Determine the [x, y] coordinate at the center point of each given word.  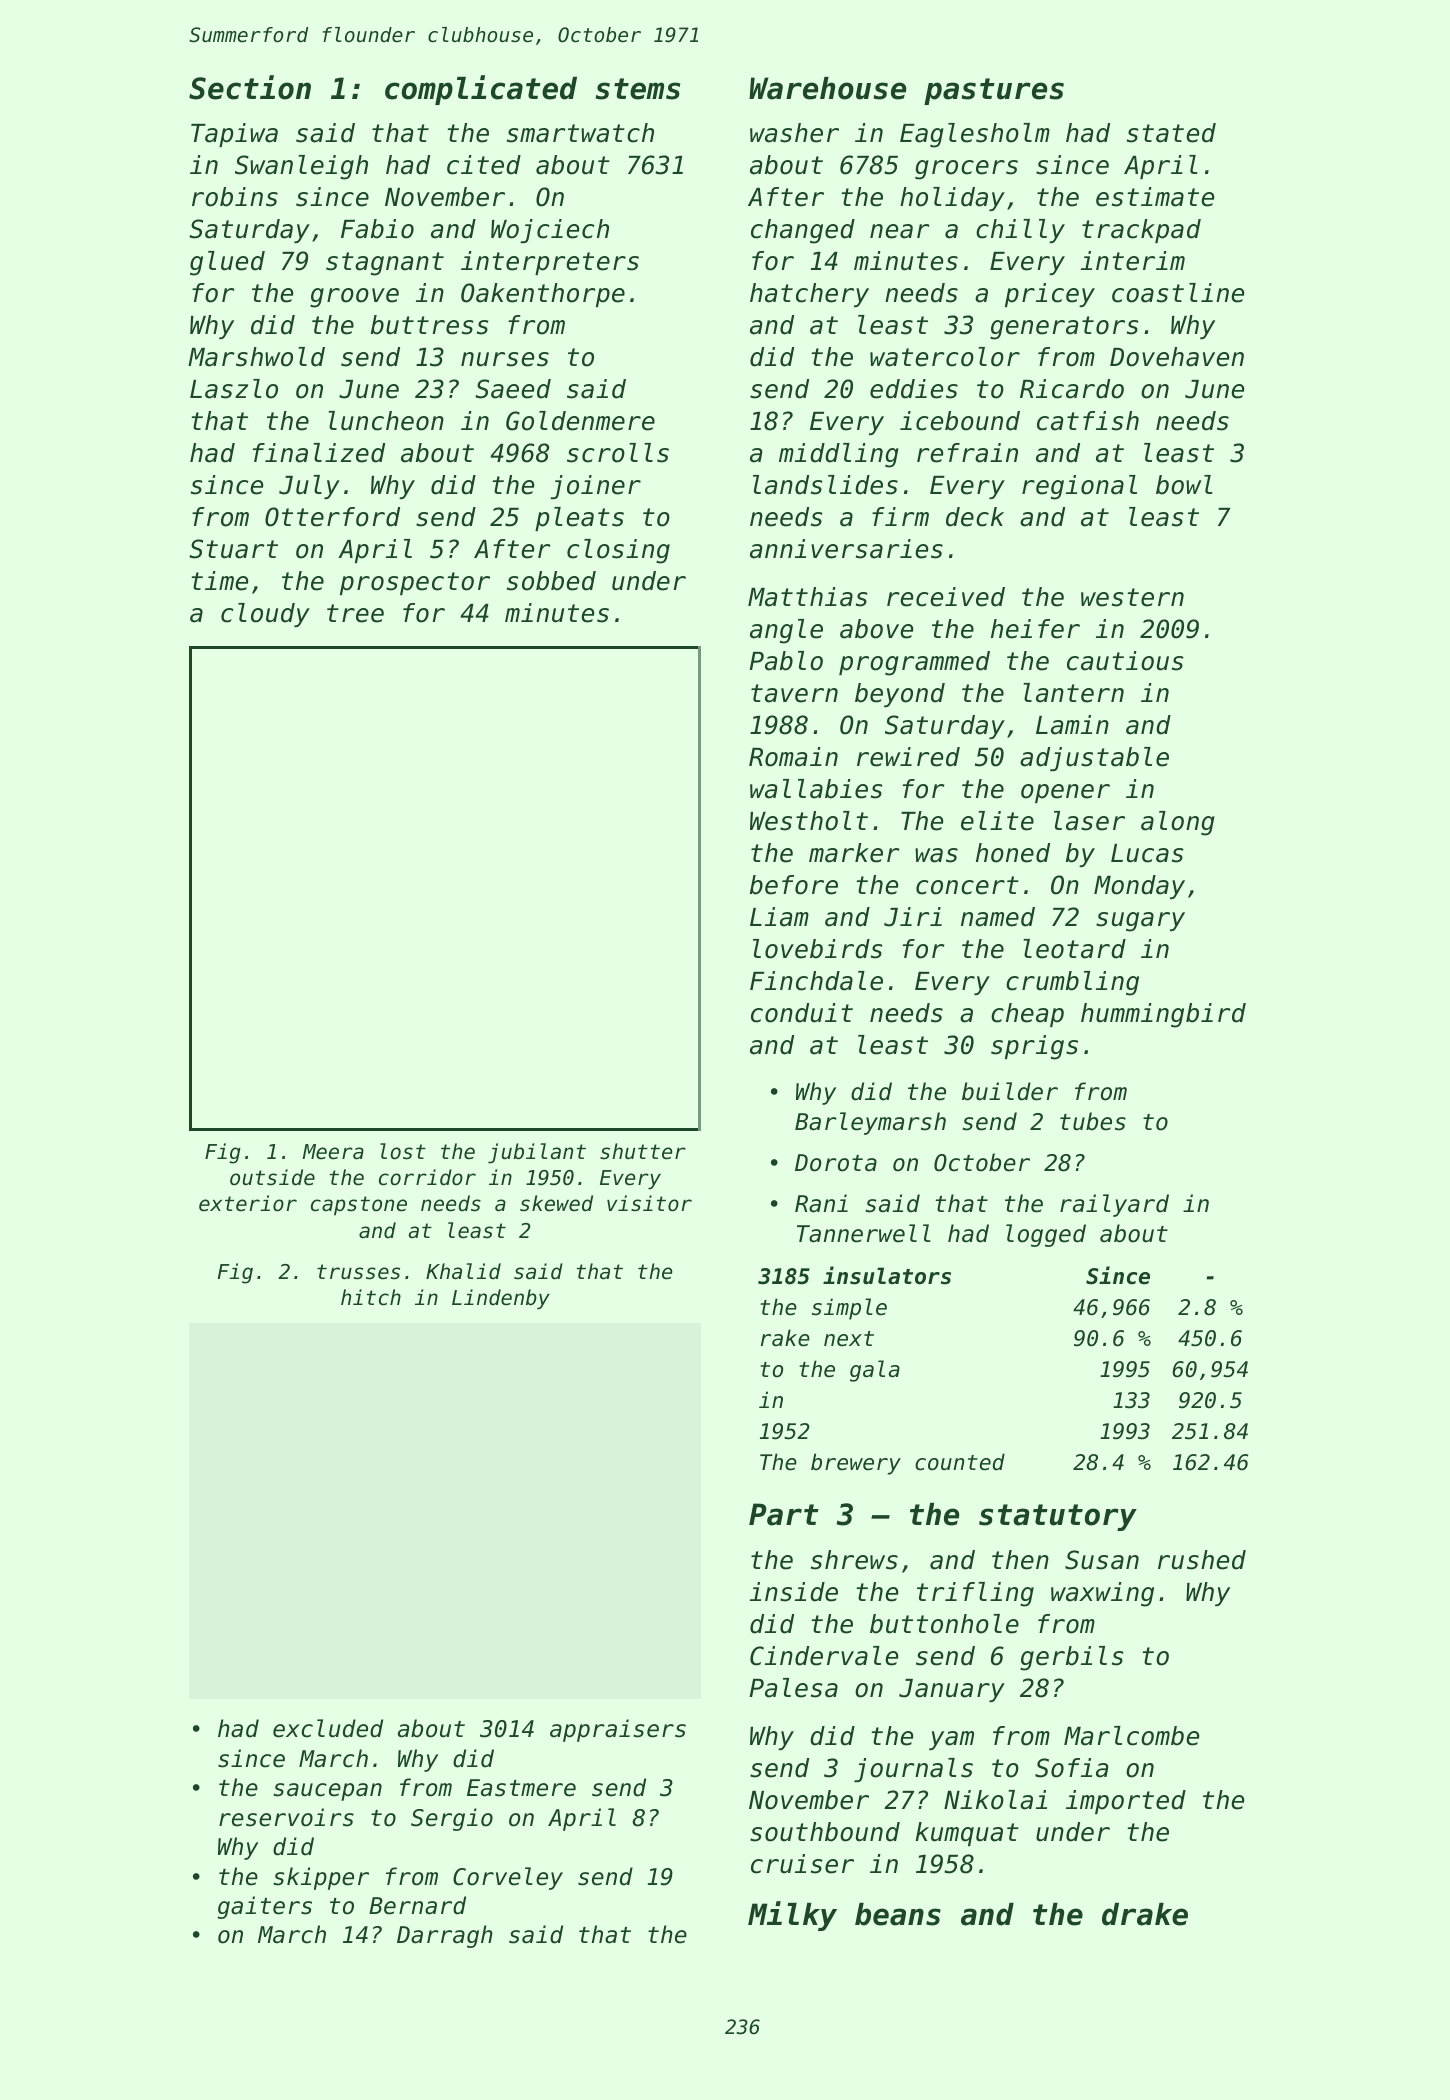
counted [960, 1462]
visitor [649, 1203]
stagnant [385, 264]
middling [839, 455]
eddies [914, 389]
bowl [1184, 485]
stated [1171, 133]
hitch [371, 1297]
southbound [825, 1832]
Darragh [445, 1936]
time [219, 581]
